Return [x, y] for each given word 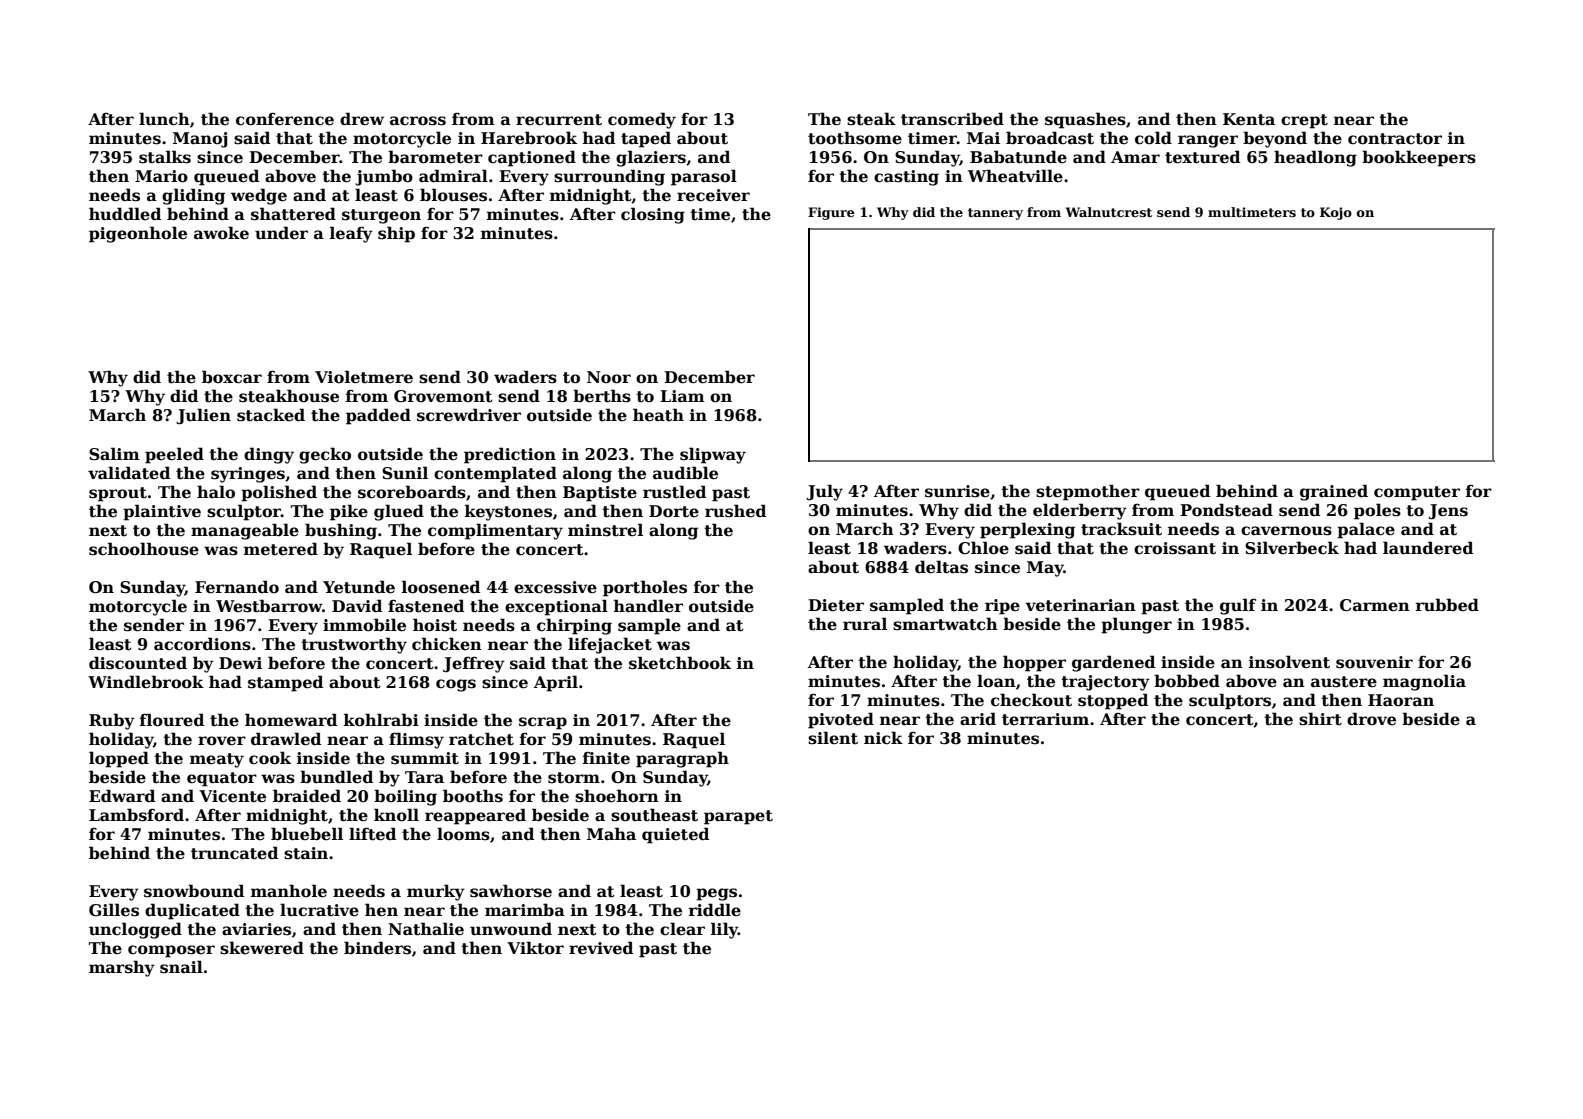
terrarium [1045, 719]
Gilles [114, 910]
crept [1304, 121]
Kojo [1336, 213]
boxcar [232, 377]
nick [883, 738]
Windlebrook [146, 682]
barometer [435, 157]
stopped [1113, 701]
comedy [642, 120]
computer [1417, 493]
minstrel [605, 530]
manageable [245, 531]
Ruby [112, 721]
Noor [609, 377]
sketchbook [680, 663]
